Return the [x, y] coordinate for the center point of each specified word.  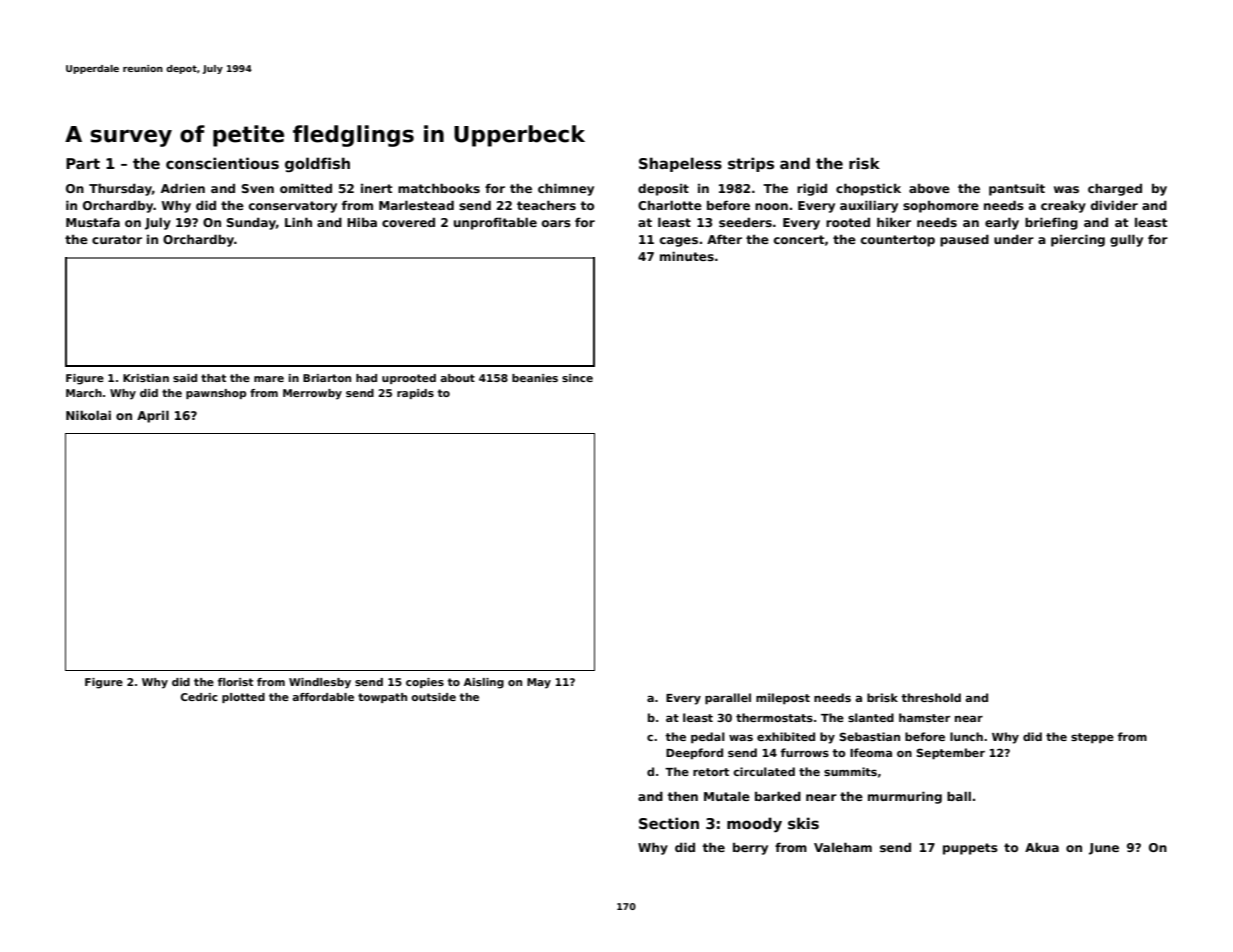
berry [750, 849]
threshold [931, 697]
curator [117, 239]
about [457, 378]
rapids [415, 394]
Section [669, 823]
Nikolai [88, 415]
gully [1126, 240]
